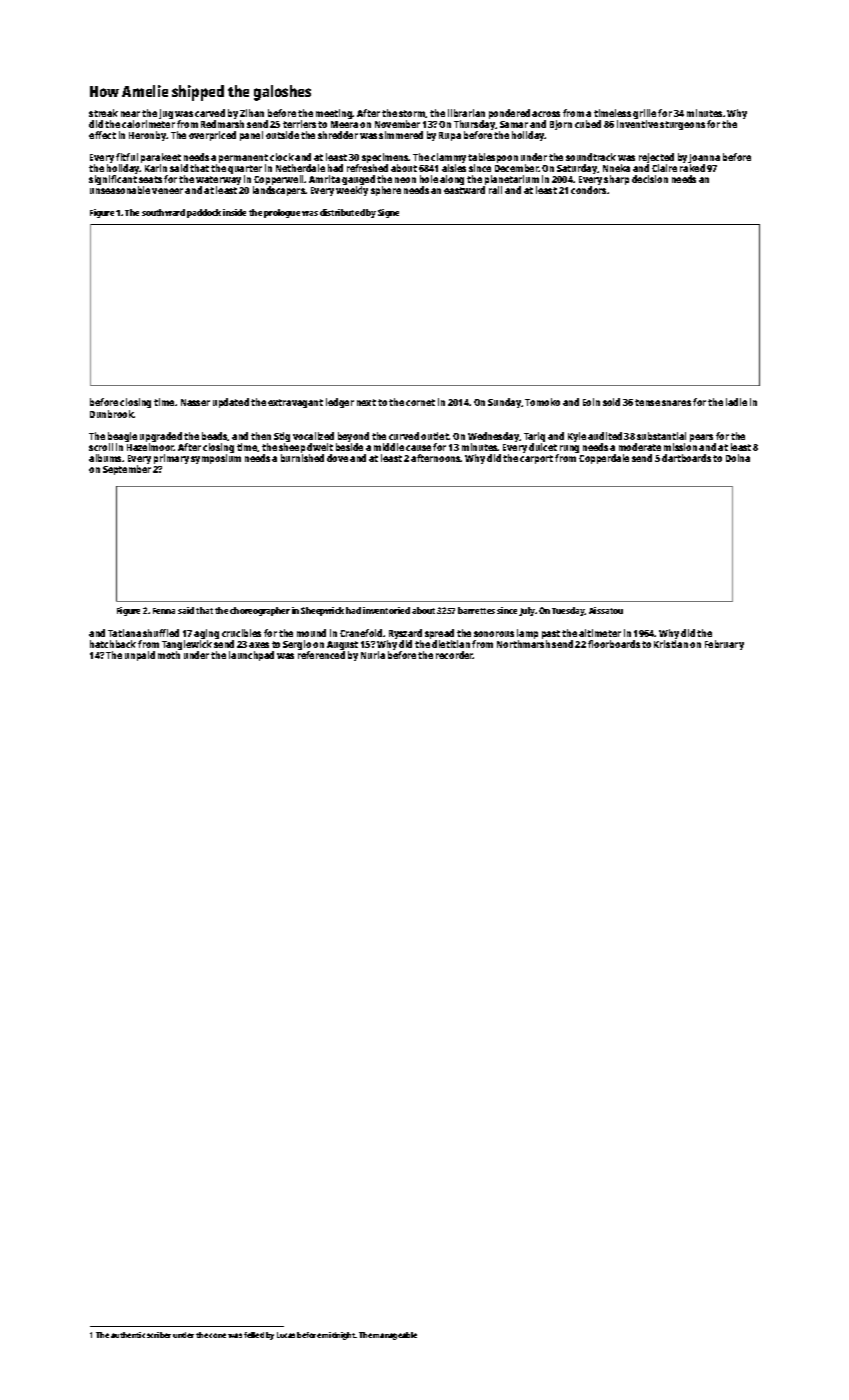 Image resolution: width=849 pixels, height=1400 pixels. Describe the element at coordinates (251, 136) in the document. I see `panel` at that location.
